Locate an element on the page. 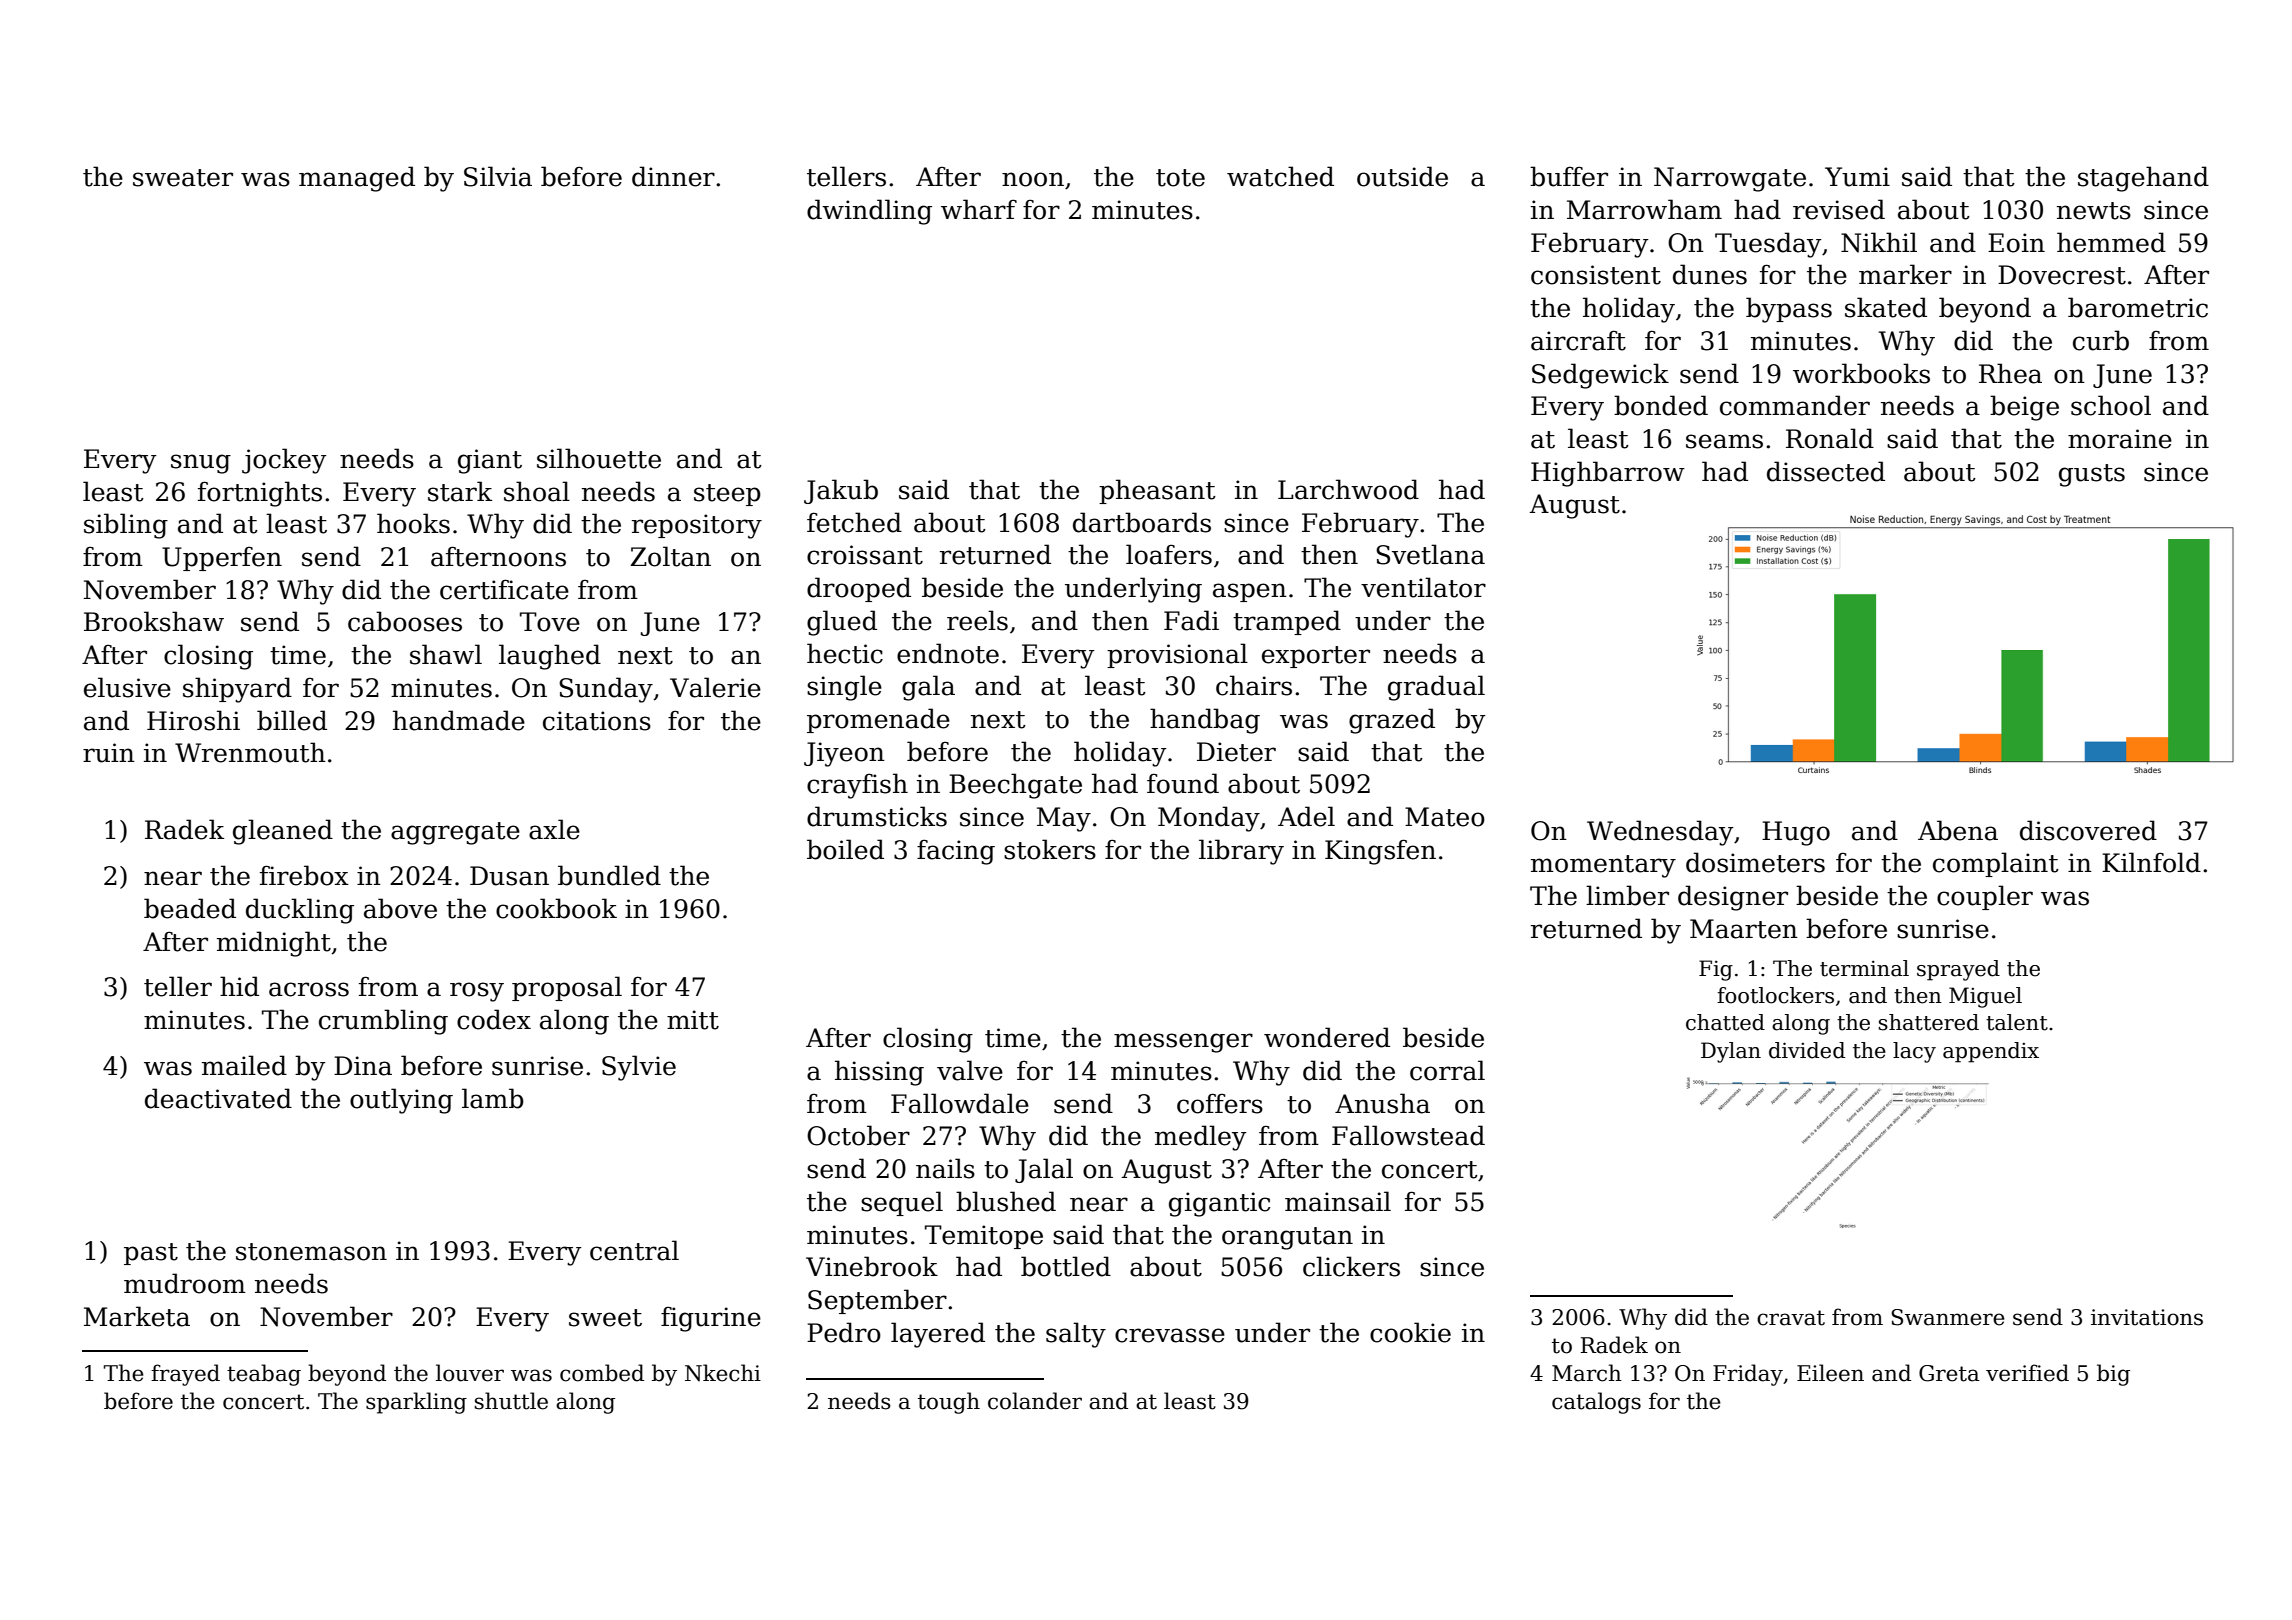 The width and height of the document is (2292, 1620). Nkechi is located at coordinates (723, 1373).
